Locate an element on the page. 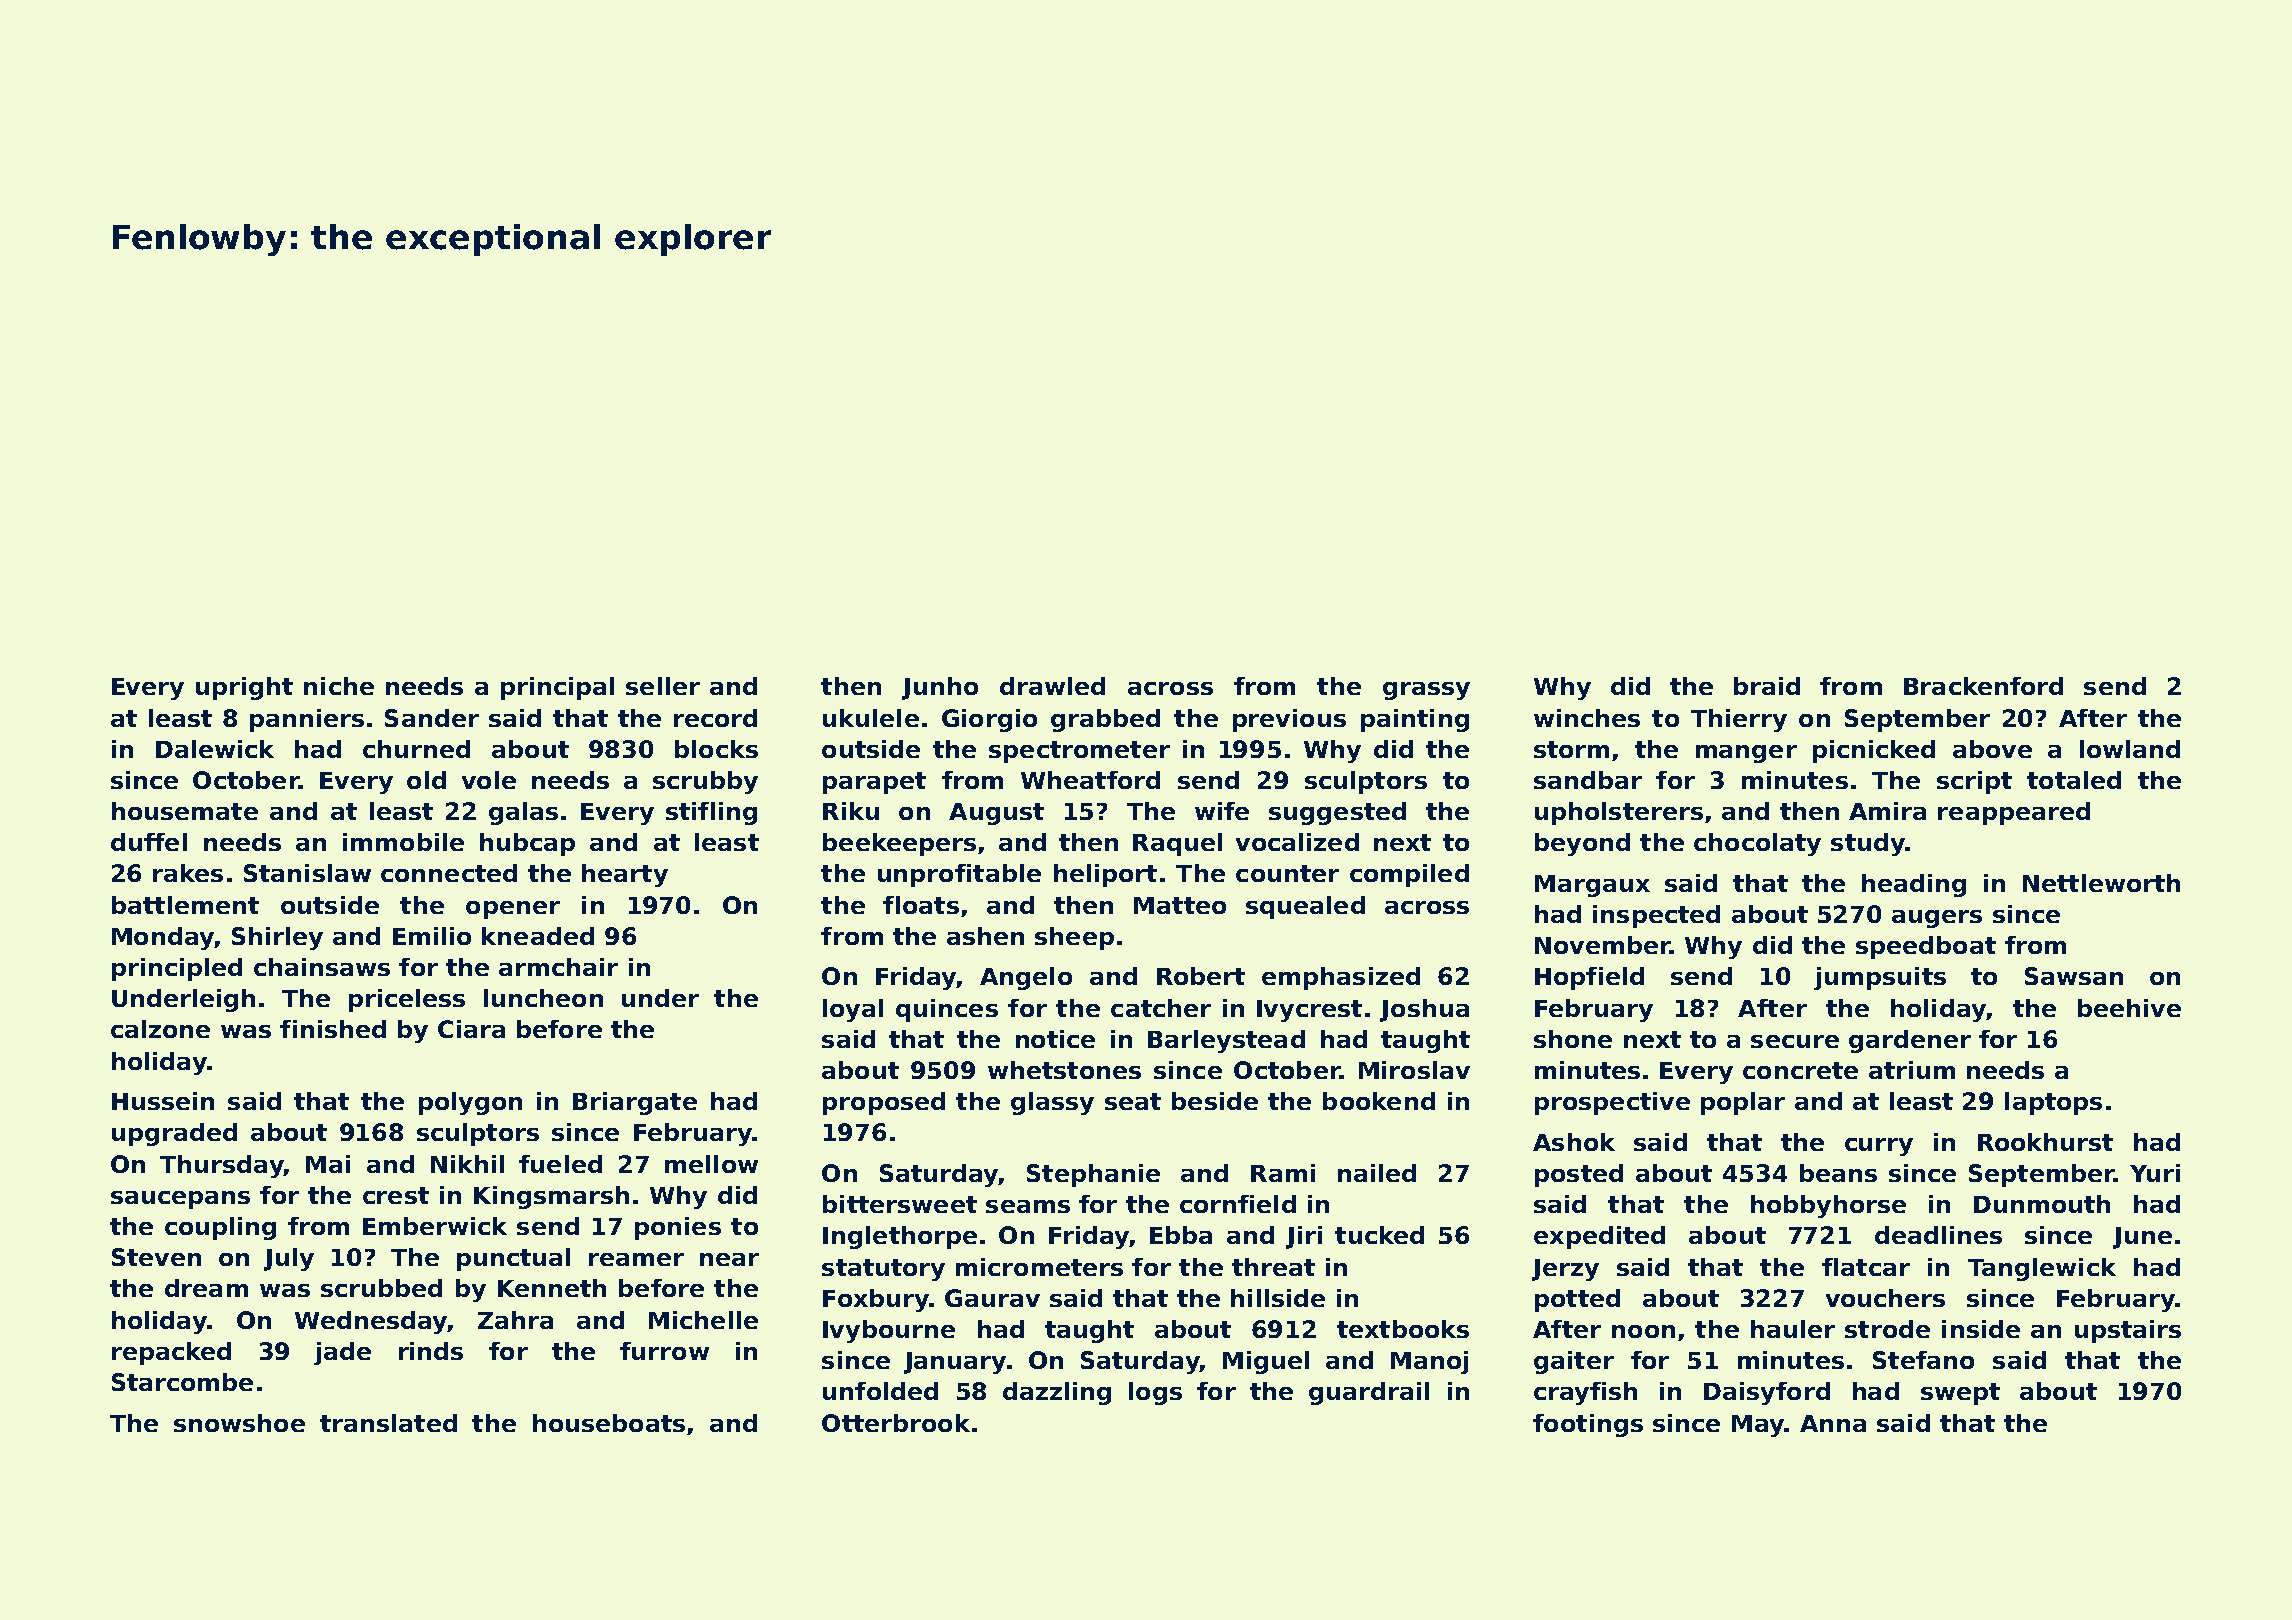  sheep is located at coordinates (1074, 938).
